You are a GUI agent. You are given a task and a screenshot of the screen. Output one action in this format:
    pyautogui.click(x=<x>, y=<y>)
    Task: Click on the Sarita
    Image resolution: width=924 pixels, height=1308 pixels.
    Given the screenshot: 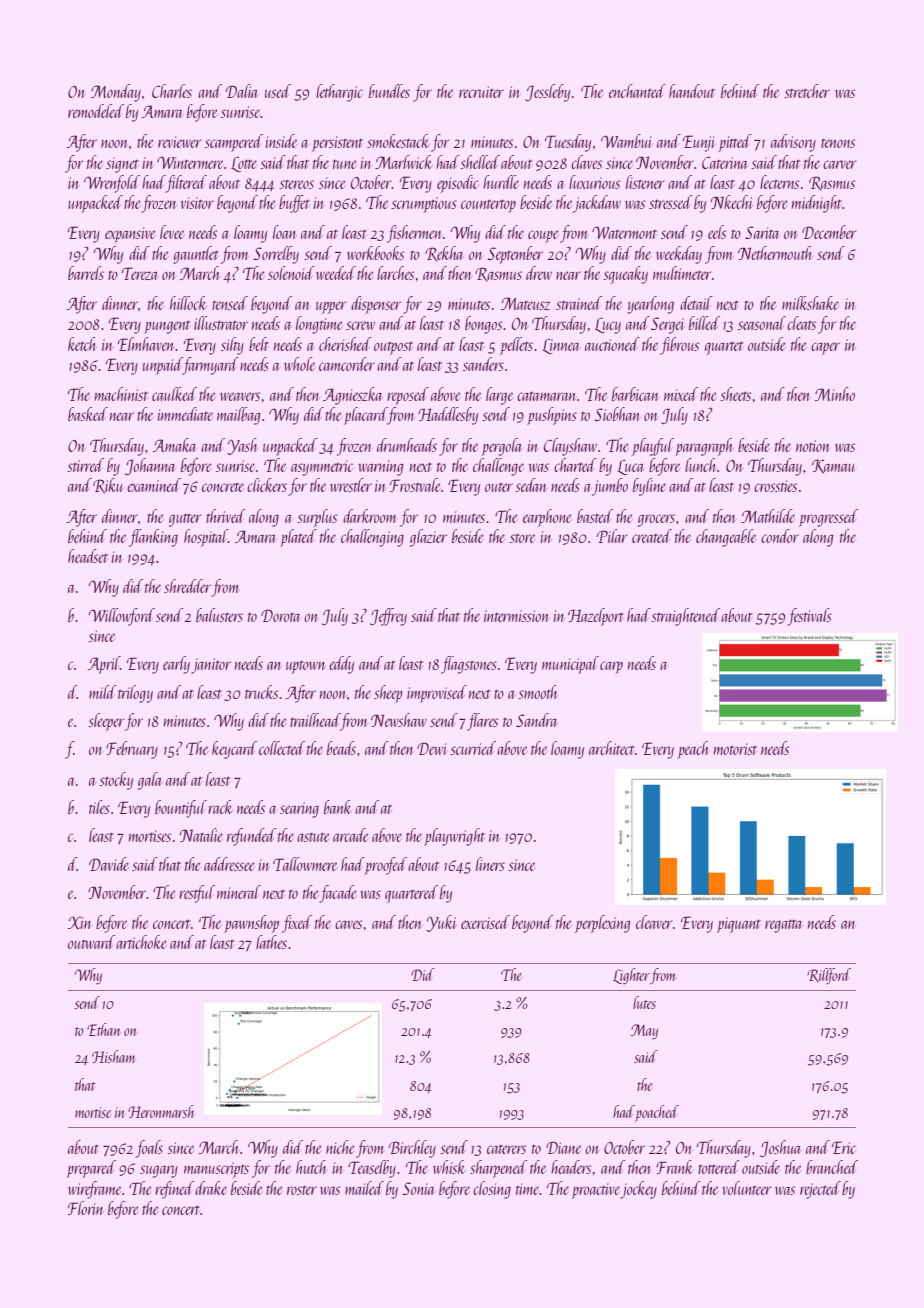 What is the action you would take?
    pyautogui.click(x=762, y=232)
